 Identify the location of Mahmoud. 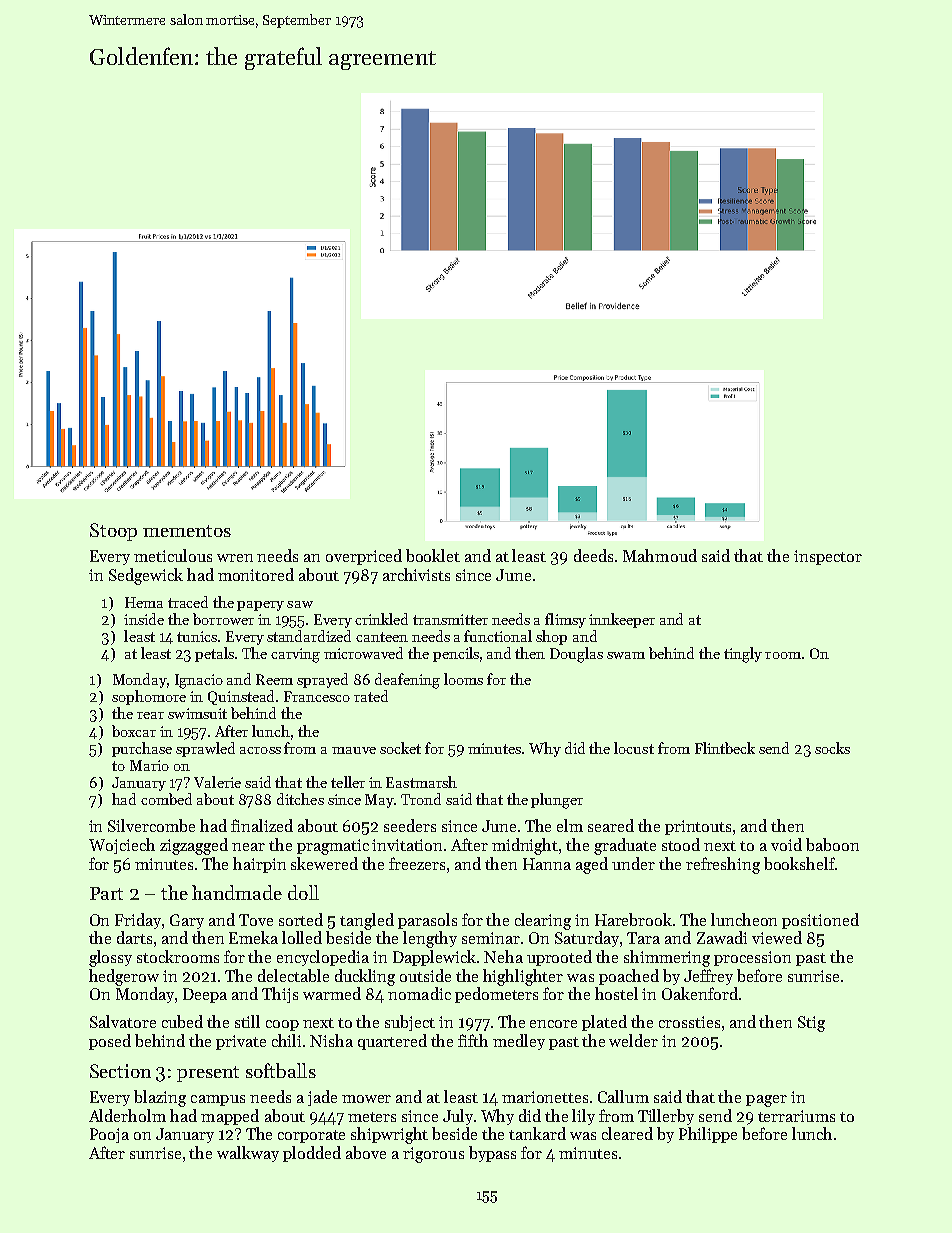
(660, 555).
